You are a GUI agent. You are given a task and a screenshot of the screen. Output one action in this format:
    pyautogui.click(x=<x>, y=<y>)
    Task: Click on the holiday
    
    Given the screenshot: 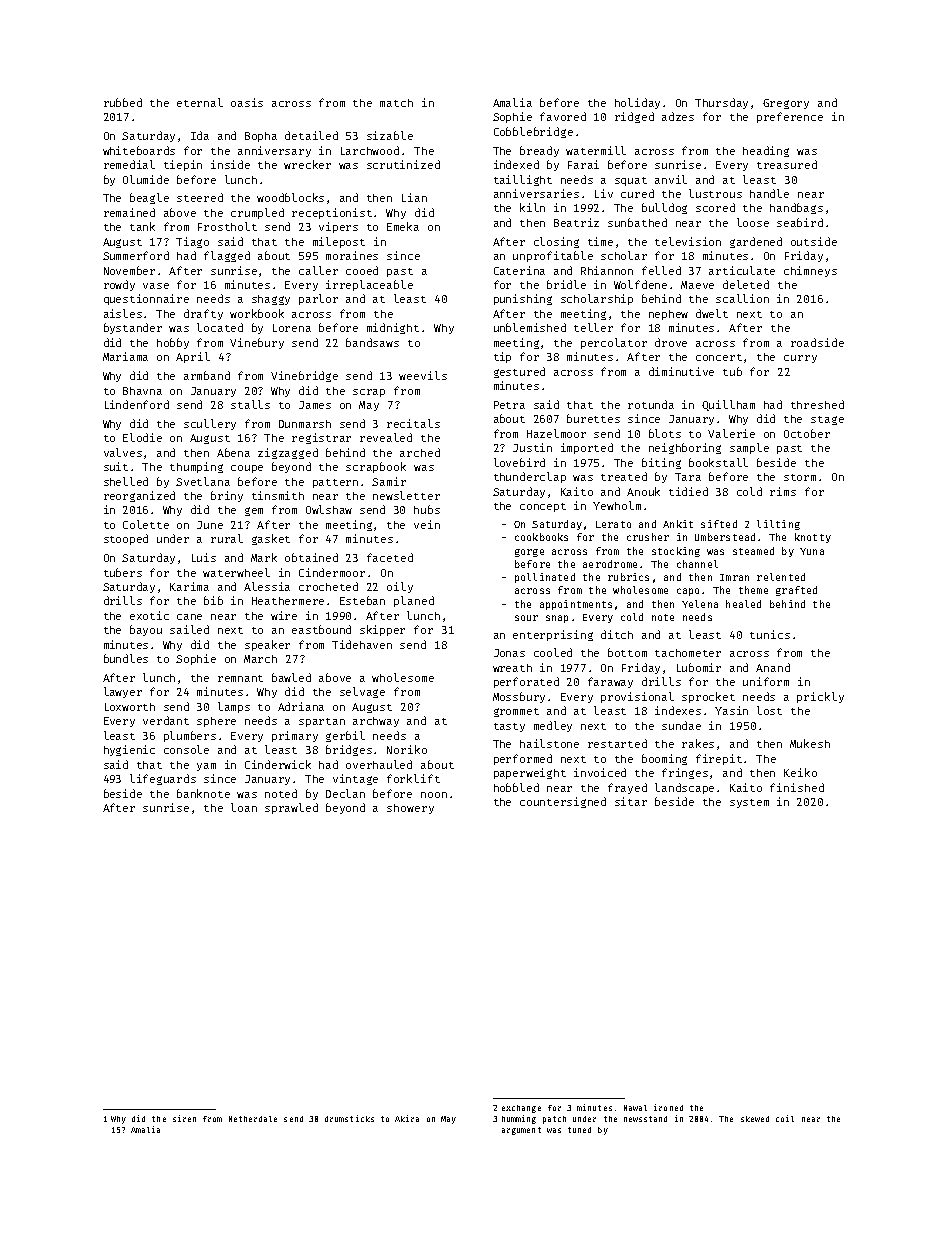 What is the action you would take?
    pyautogui.click(x=637, y=103)
